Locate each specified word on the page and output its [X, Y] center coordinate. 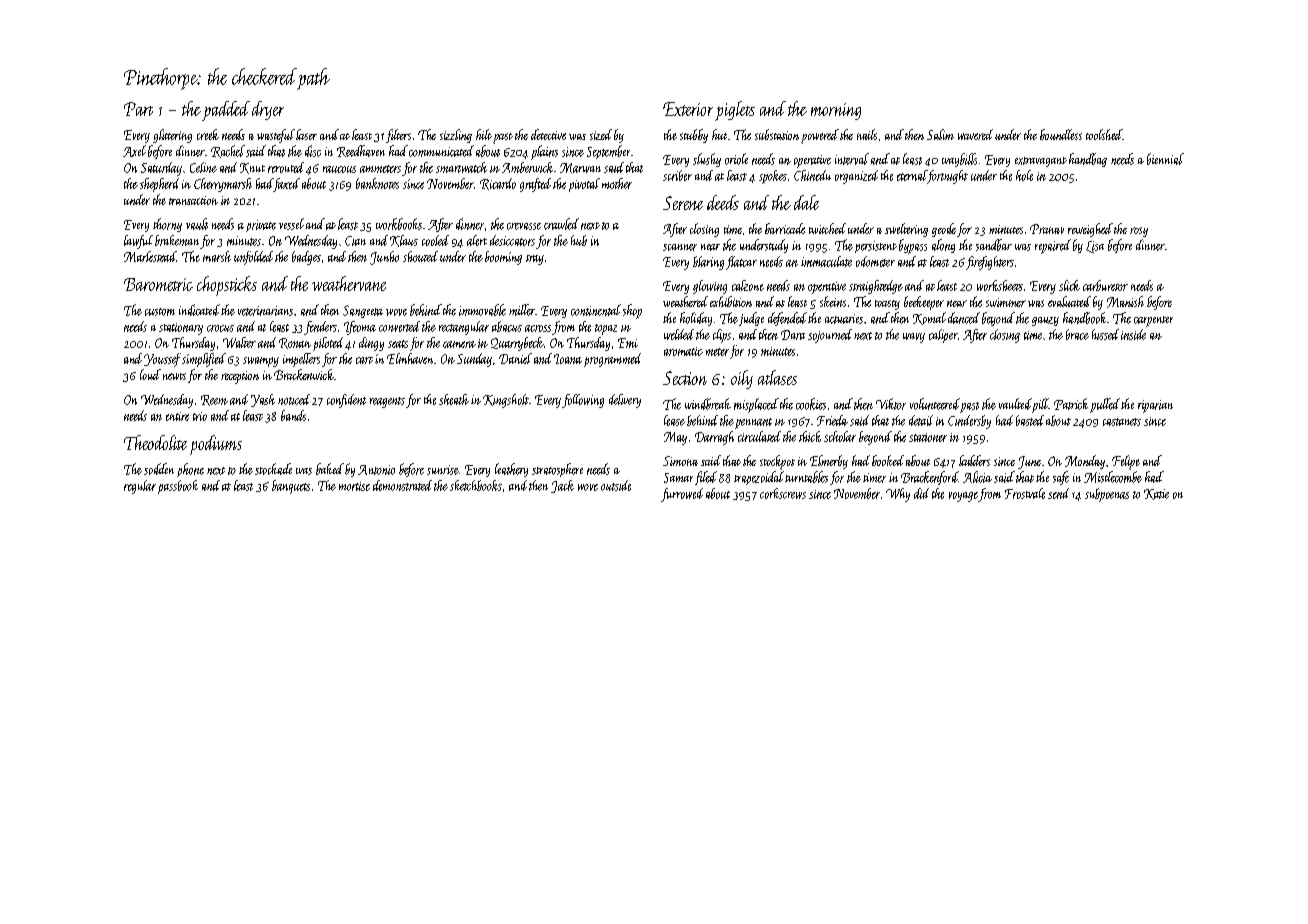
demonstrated [402, 485]
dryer [268, 110]
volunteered [935, 404]
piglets [735, 111]
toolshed [1104, 134]
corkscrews [783, 493]
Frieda [832, 420]
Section [685, 378]
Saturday [161, 169]
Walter [239, 342]
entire [177, 416]
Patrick [1071, 404]
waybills [959, 160]
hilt [484, 134]
